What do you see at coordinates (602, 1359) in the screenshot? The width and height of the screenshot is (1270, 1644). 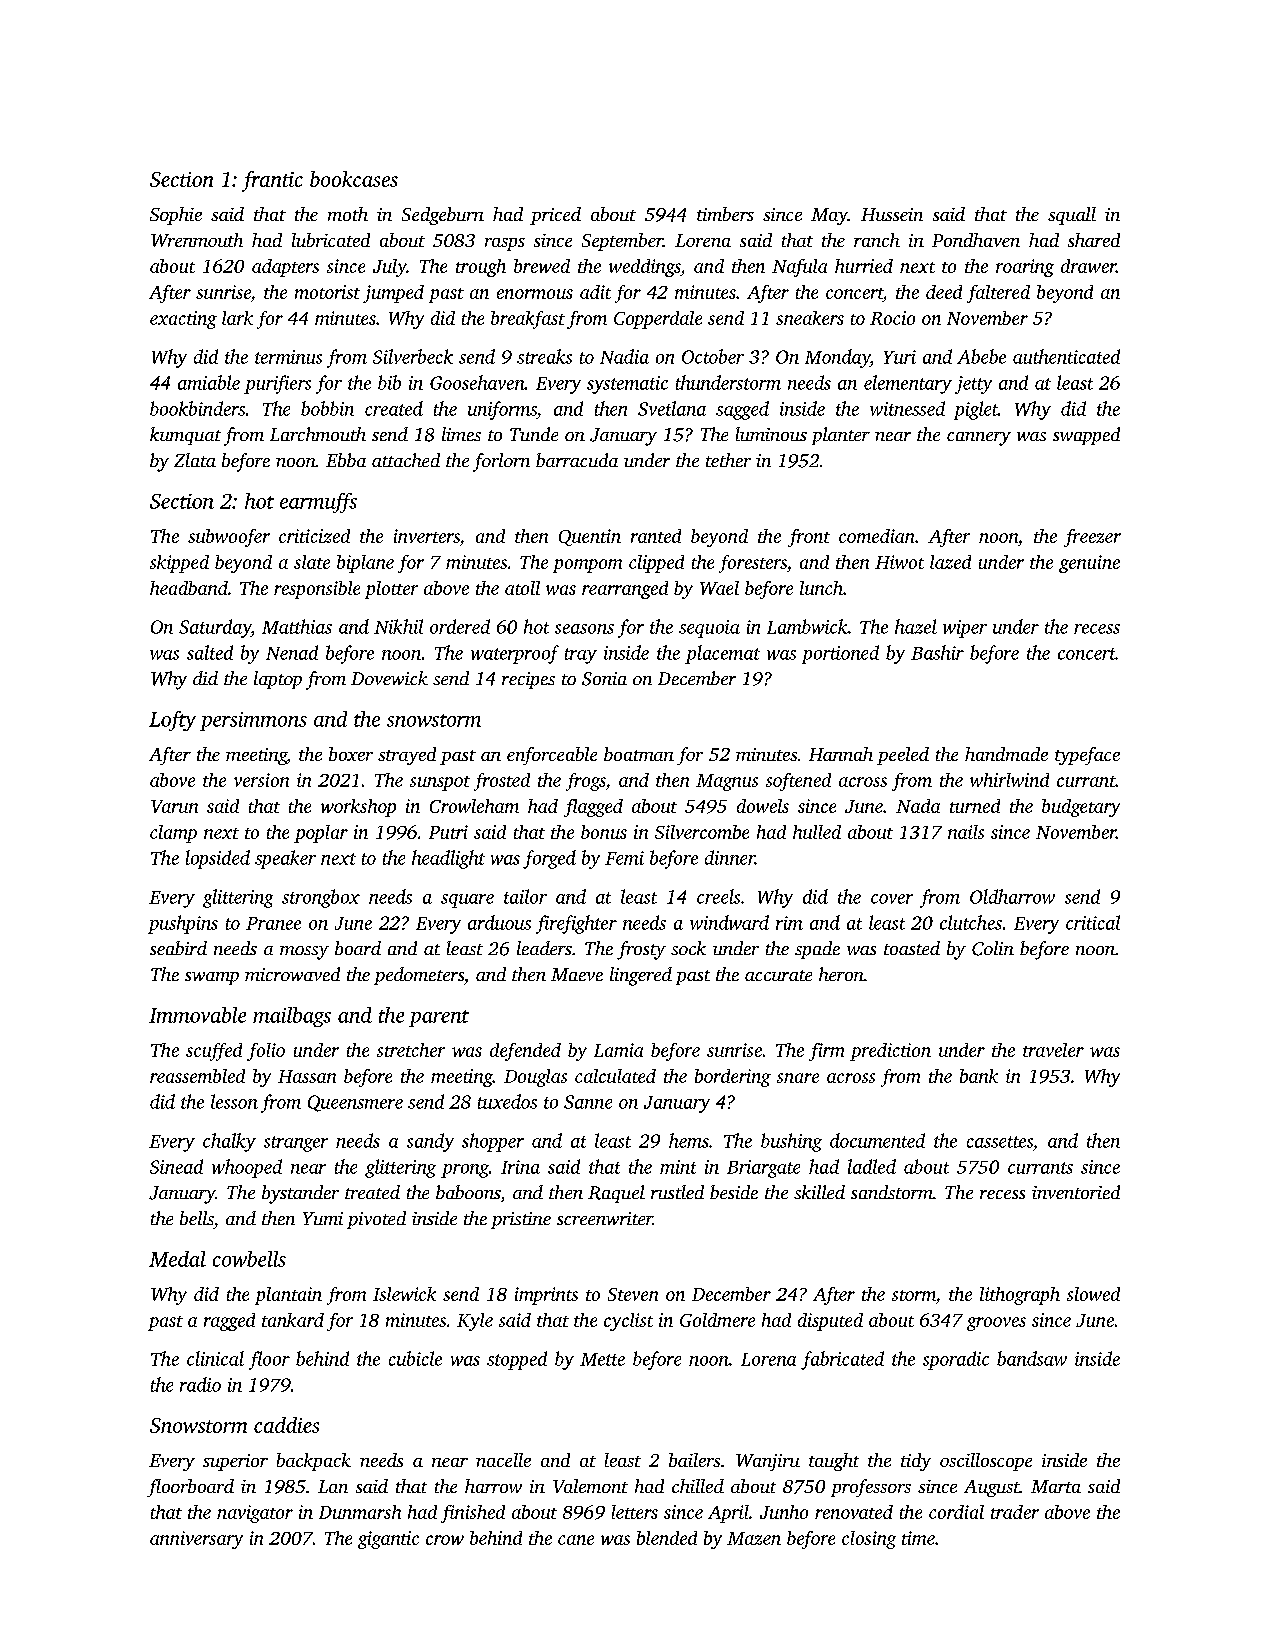 I see `Mette` at bounding box center [602, 1359].
